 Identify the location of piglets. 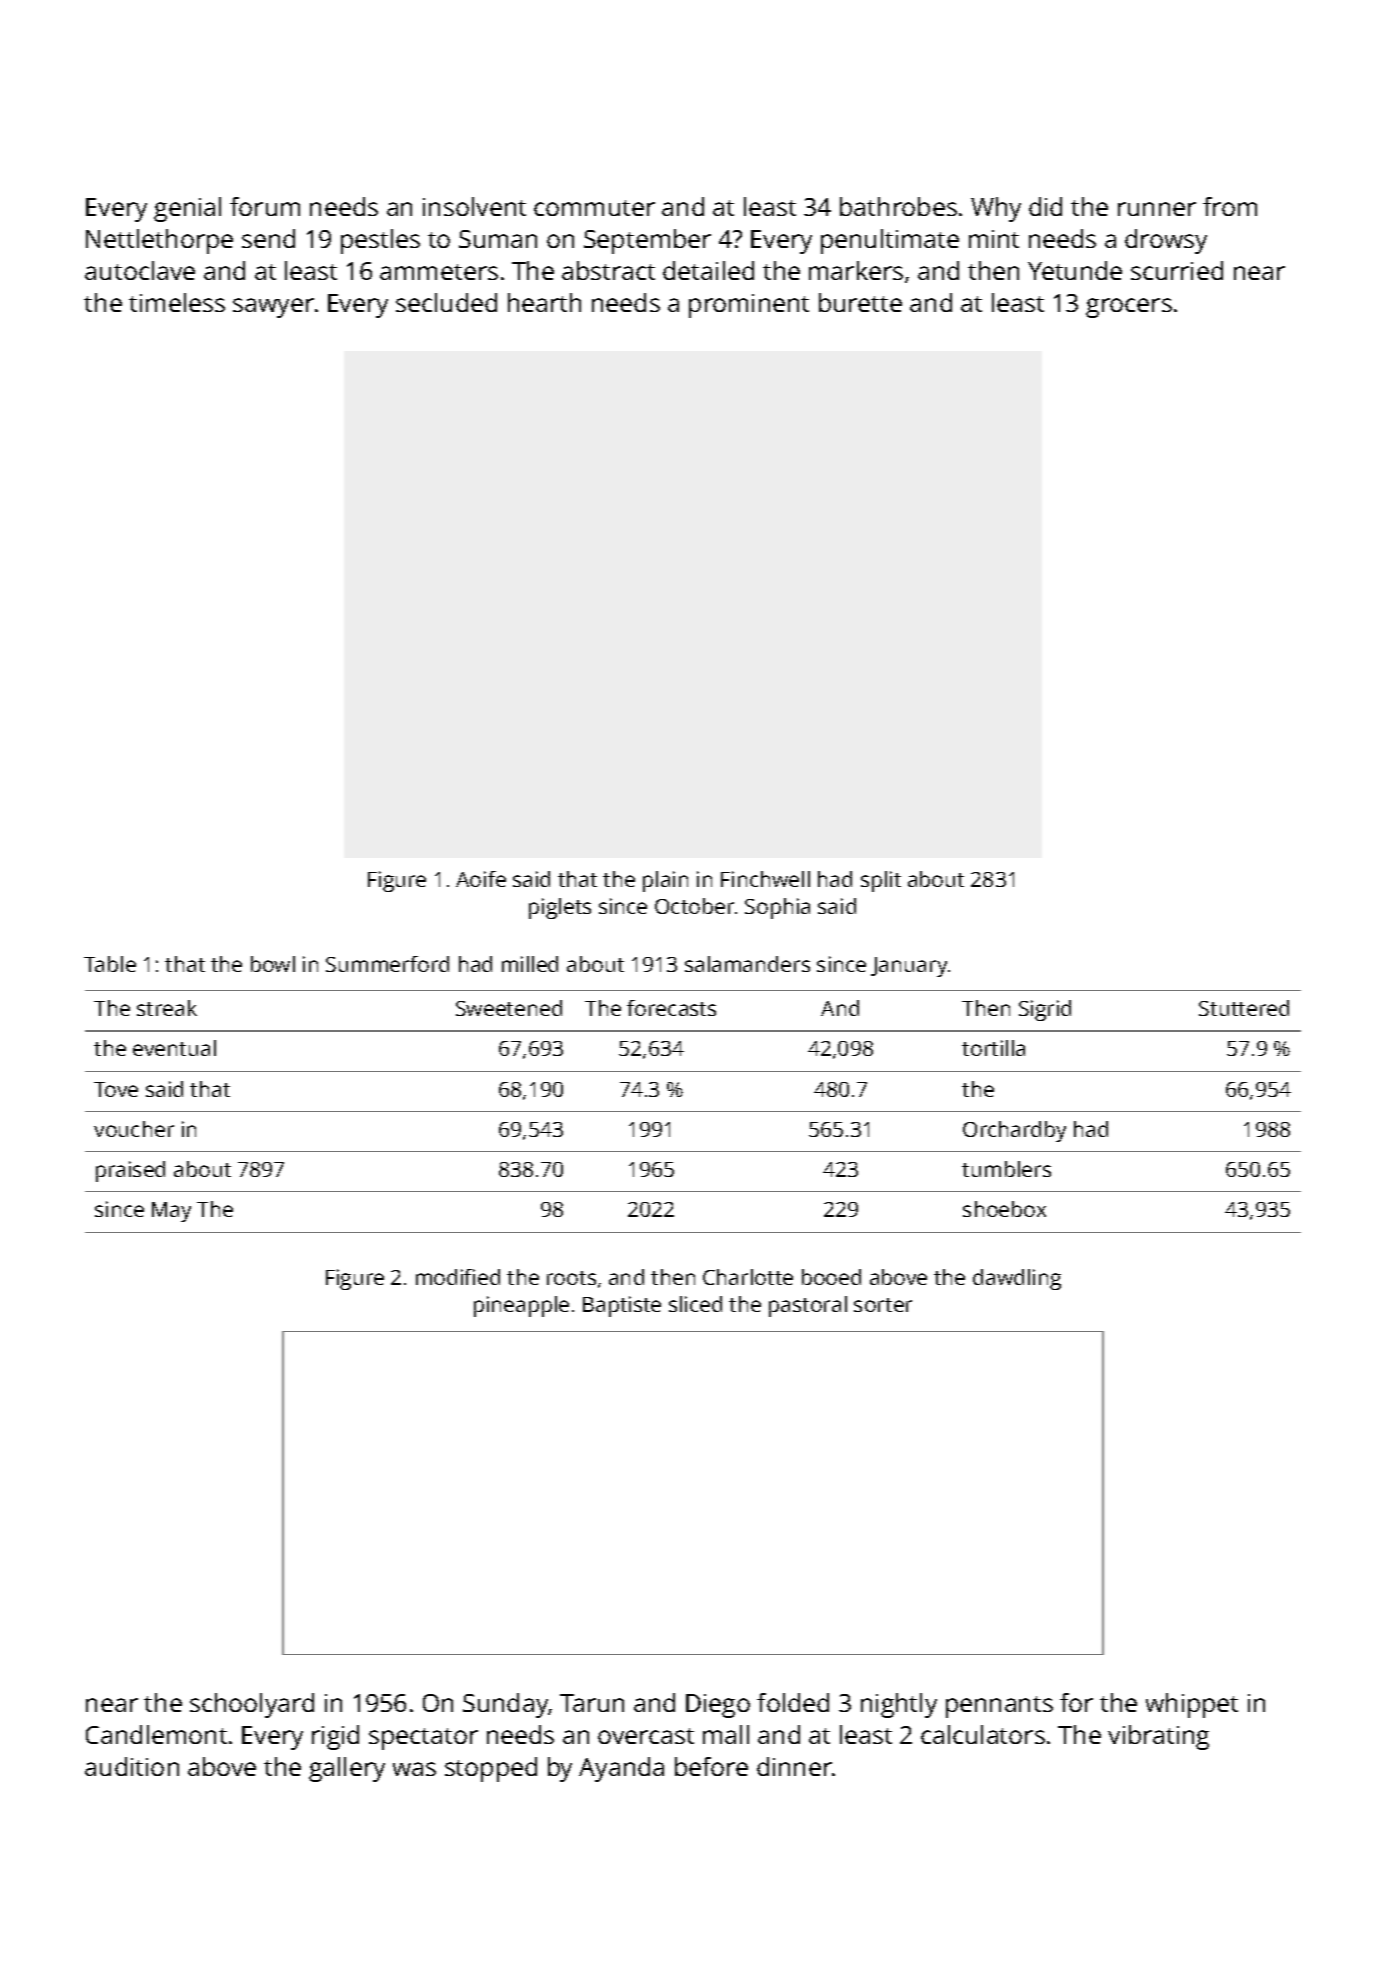
(560, 908).
